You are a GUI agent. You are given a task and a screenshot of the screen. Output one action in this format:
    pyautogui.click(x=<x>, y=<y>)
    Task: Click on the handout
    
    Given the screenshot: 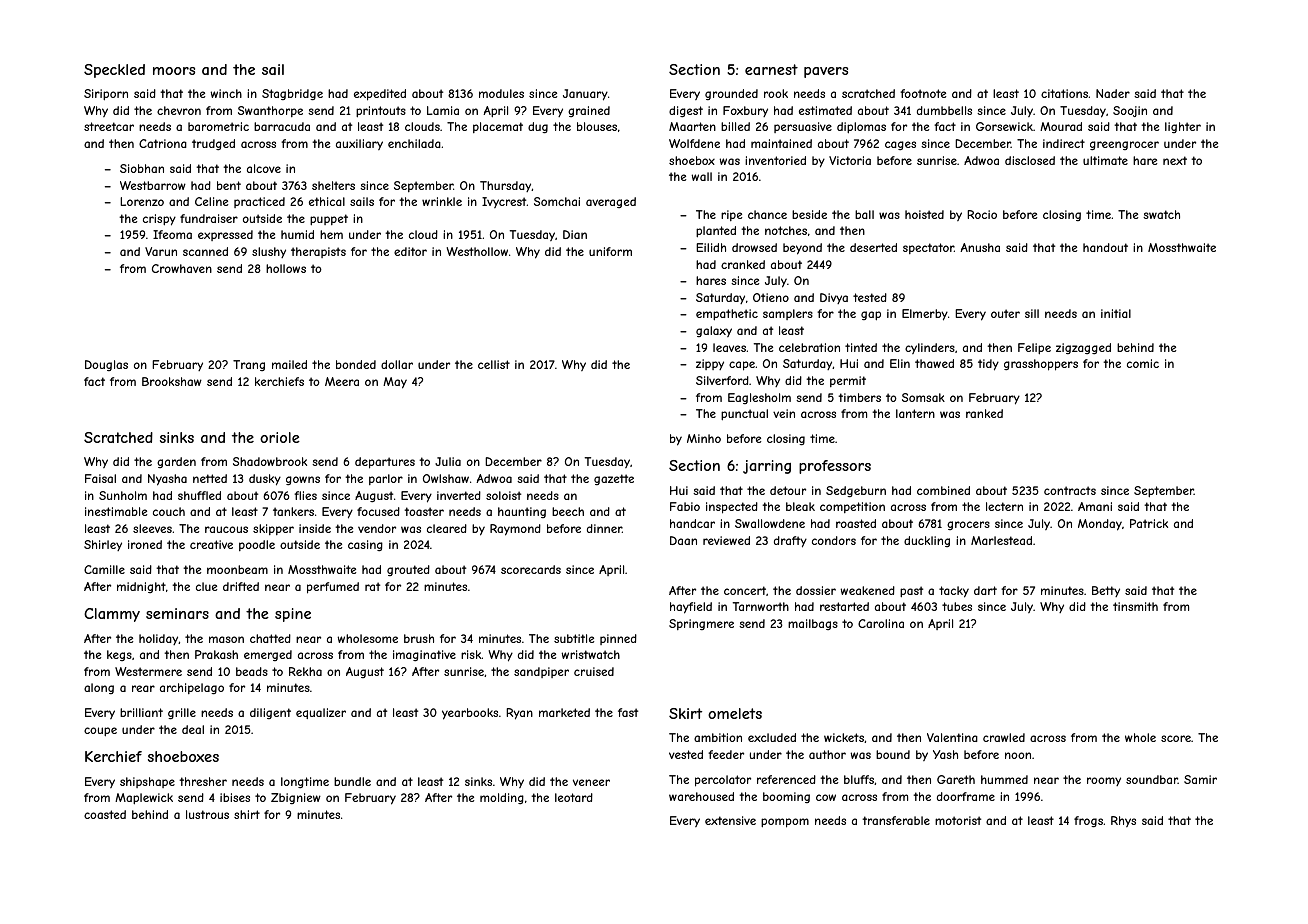 What is the action you would take?
    pyautogui.click(x=1105, y=247)
